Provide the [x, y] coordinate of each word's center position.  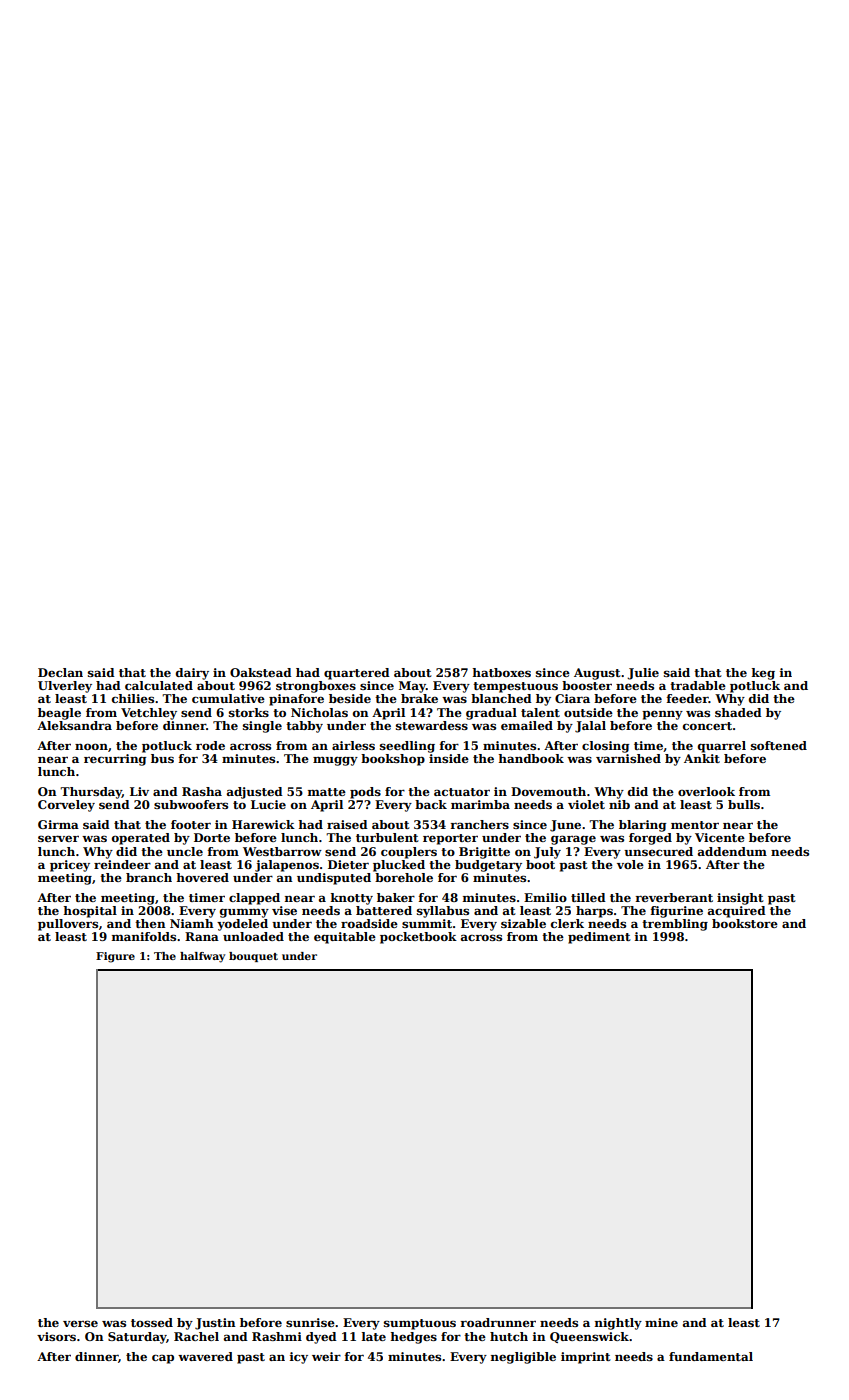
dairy [192, 674]
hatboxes [501, 672]
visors [56, 1336]
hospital [90, 912]
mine [661, 1322]
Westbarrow [282, 851]
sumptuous [420, 1324]
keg [763, 674]
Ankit [702, 758]
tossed [152, 1322]
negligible [523, 1358]
